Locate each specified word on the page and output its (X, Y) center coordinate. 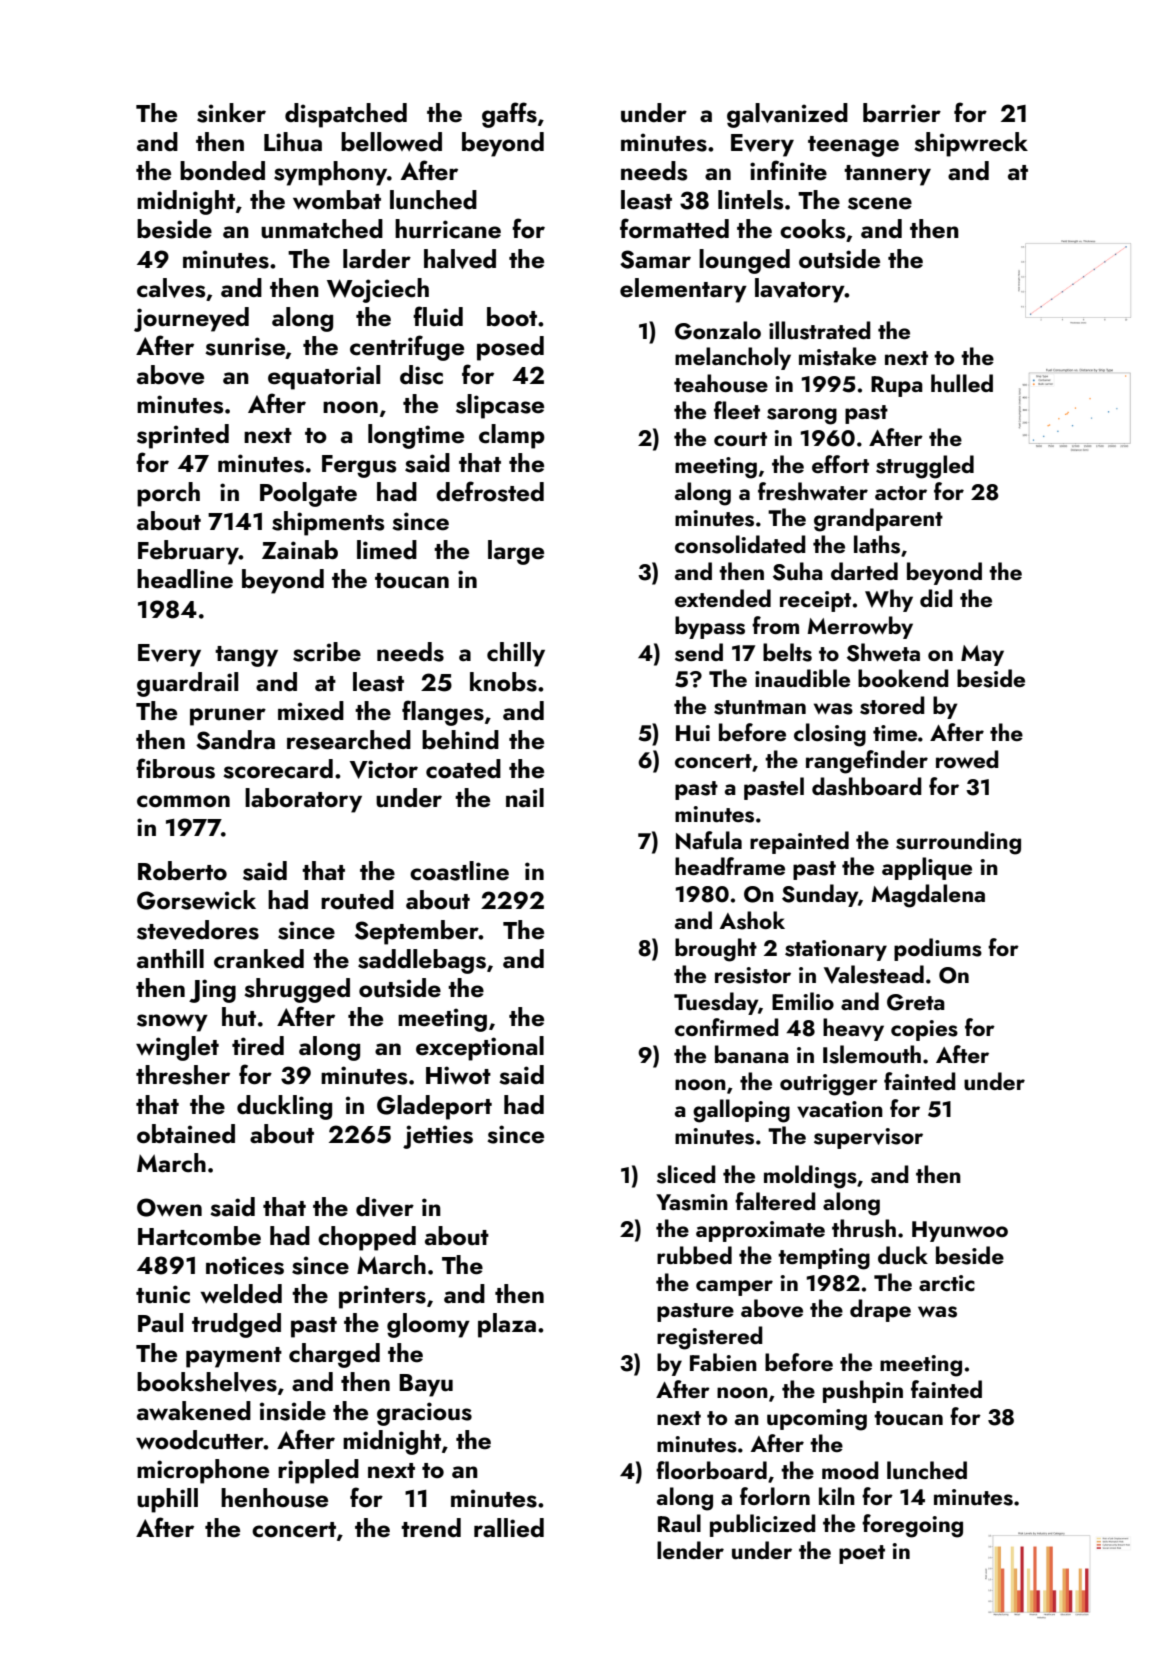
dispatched (346, 115)
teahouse (721, 383)
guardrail (187, 684)
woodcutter (200, 1440)
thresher (183, 1075)
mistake (837, 356)
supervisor (868, 1138)
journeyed (191, 319)
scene (880, 203)
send (699, 652)
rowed (967, 759)
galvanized (787, 115)
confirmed (727, 1027)
